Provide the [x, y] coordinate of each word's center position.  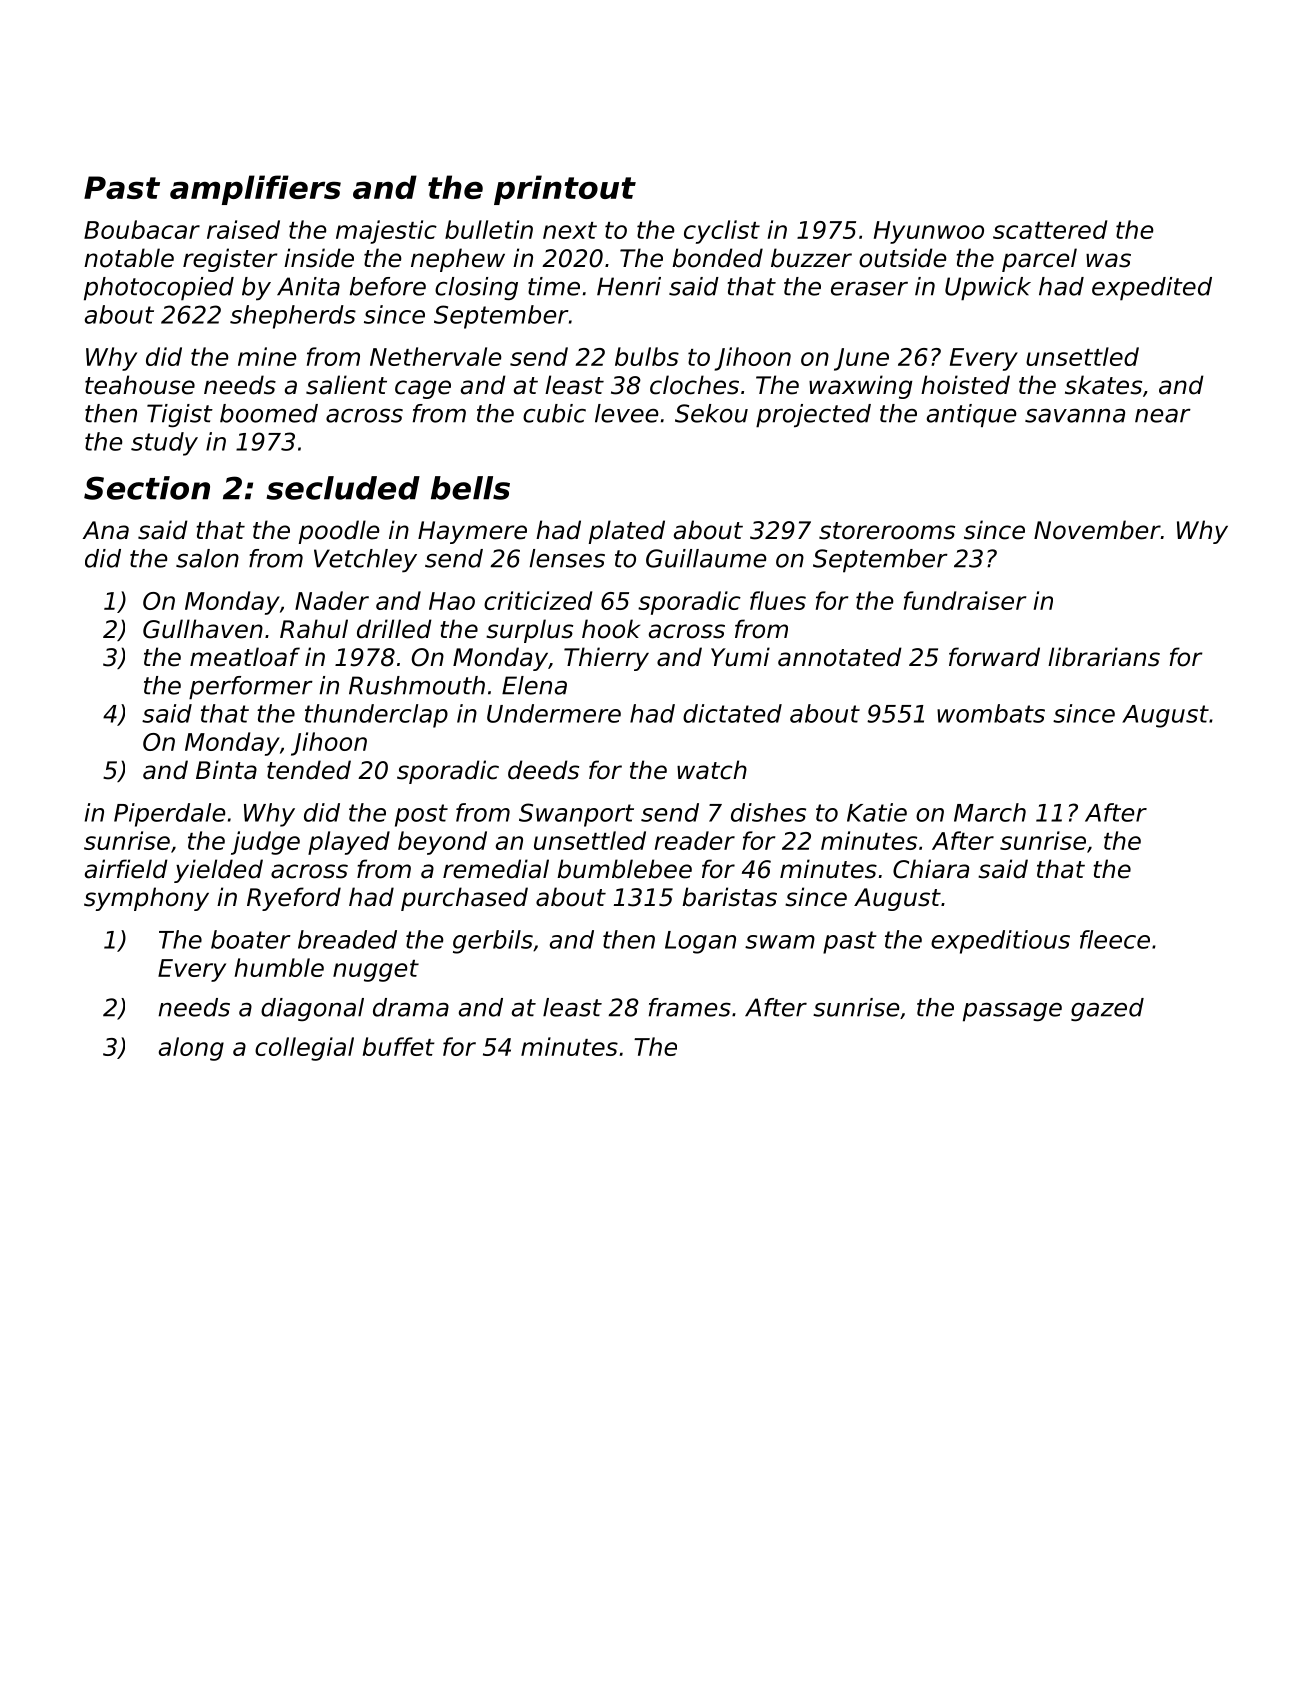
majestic [386, 232]
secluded [343, 488]
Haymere [472, 532]
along [191, 1049]
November [1097, 530]
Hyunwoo [929, 232]
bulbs [647, 356]
